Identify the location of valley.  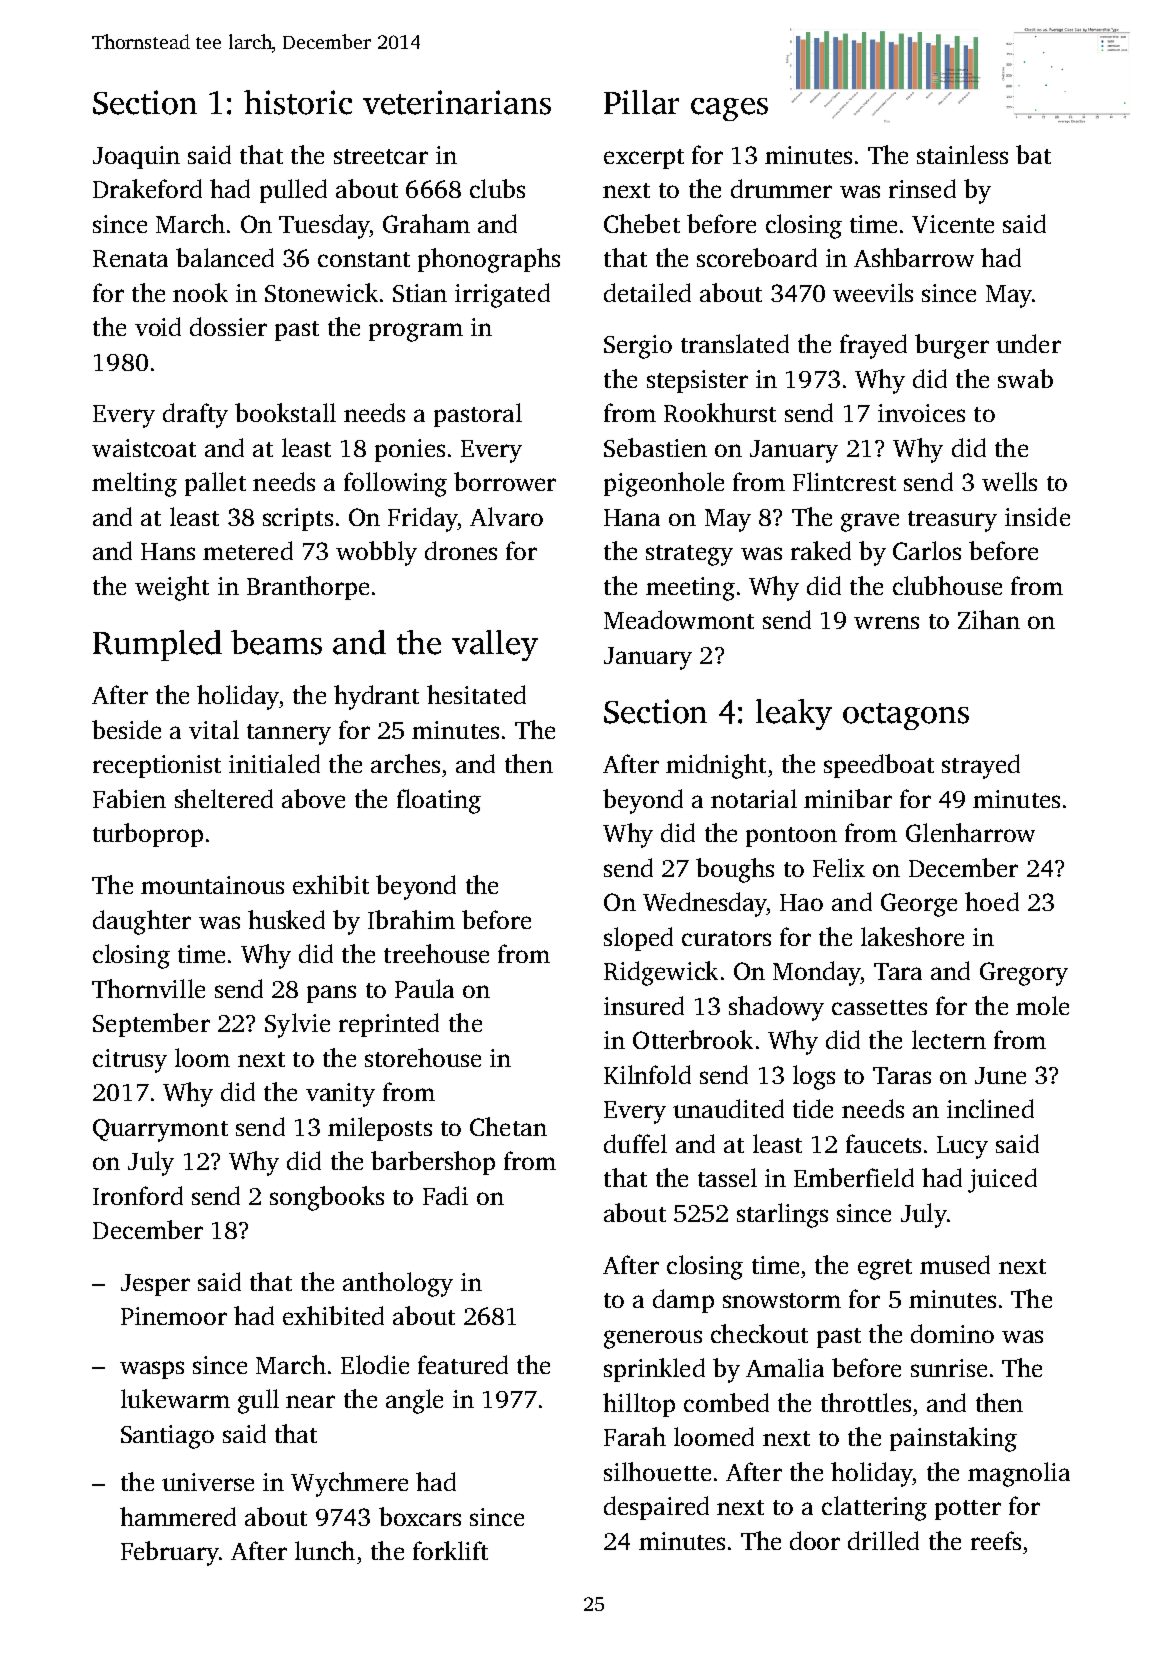
(495, 645).
